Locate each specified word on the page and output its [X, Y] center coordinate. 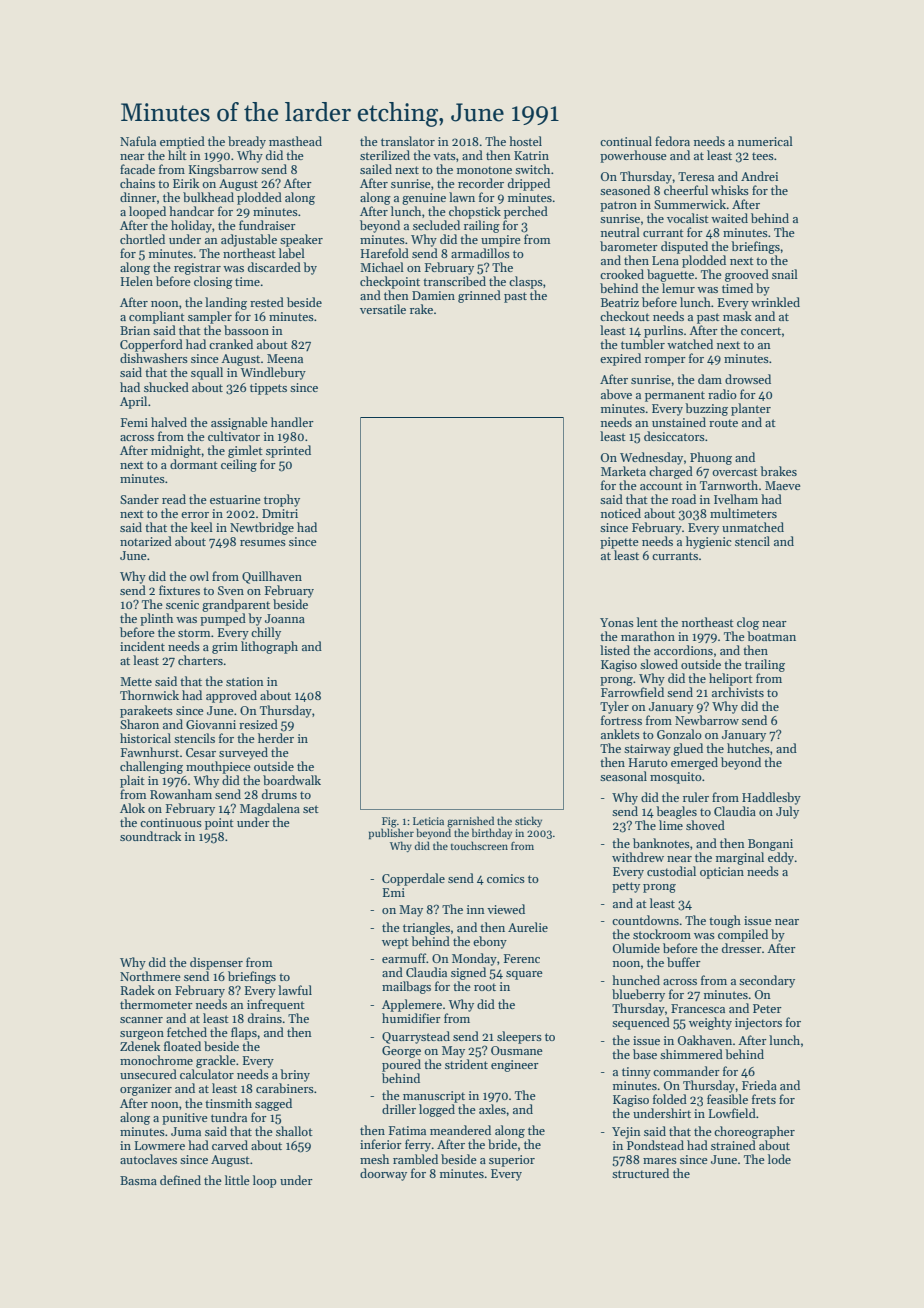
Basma [138, 1180]
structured [640, 1173]
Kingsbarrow [223, 170]
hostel [525, 141]
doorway [383, 1174]
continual [626, 141]
